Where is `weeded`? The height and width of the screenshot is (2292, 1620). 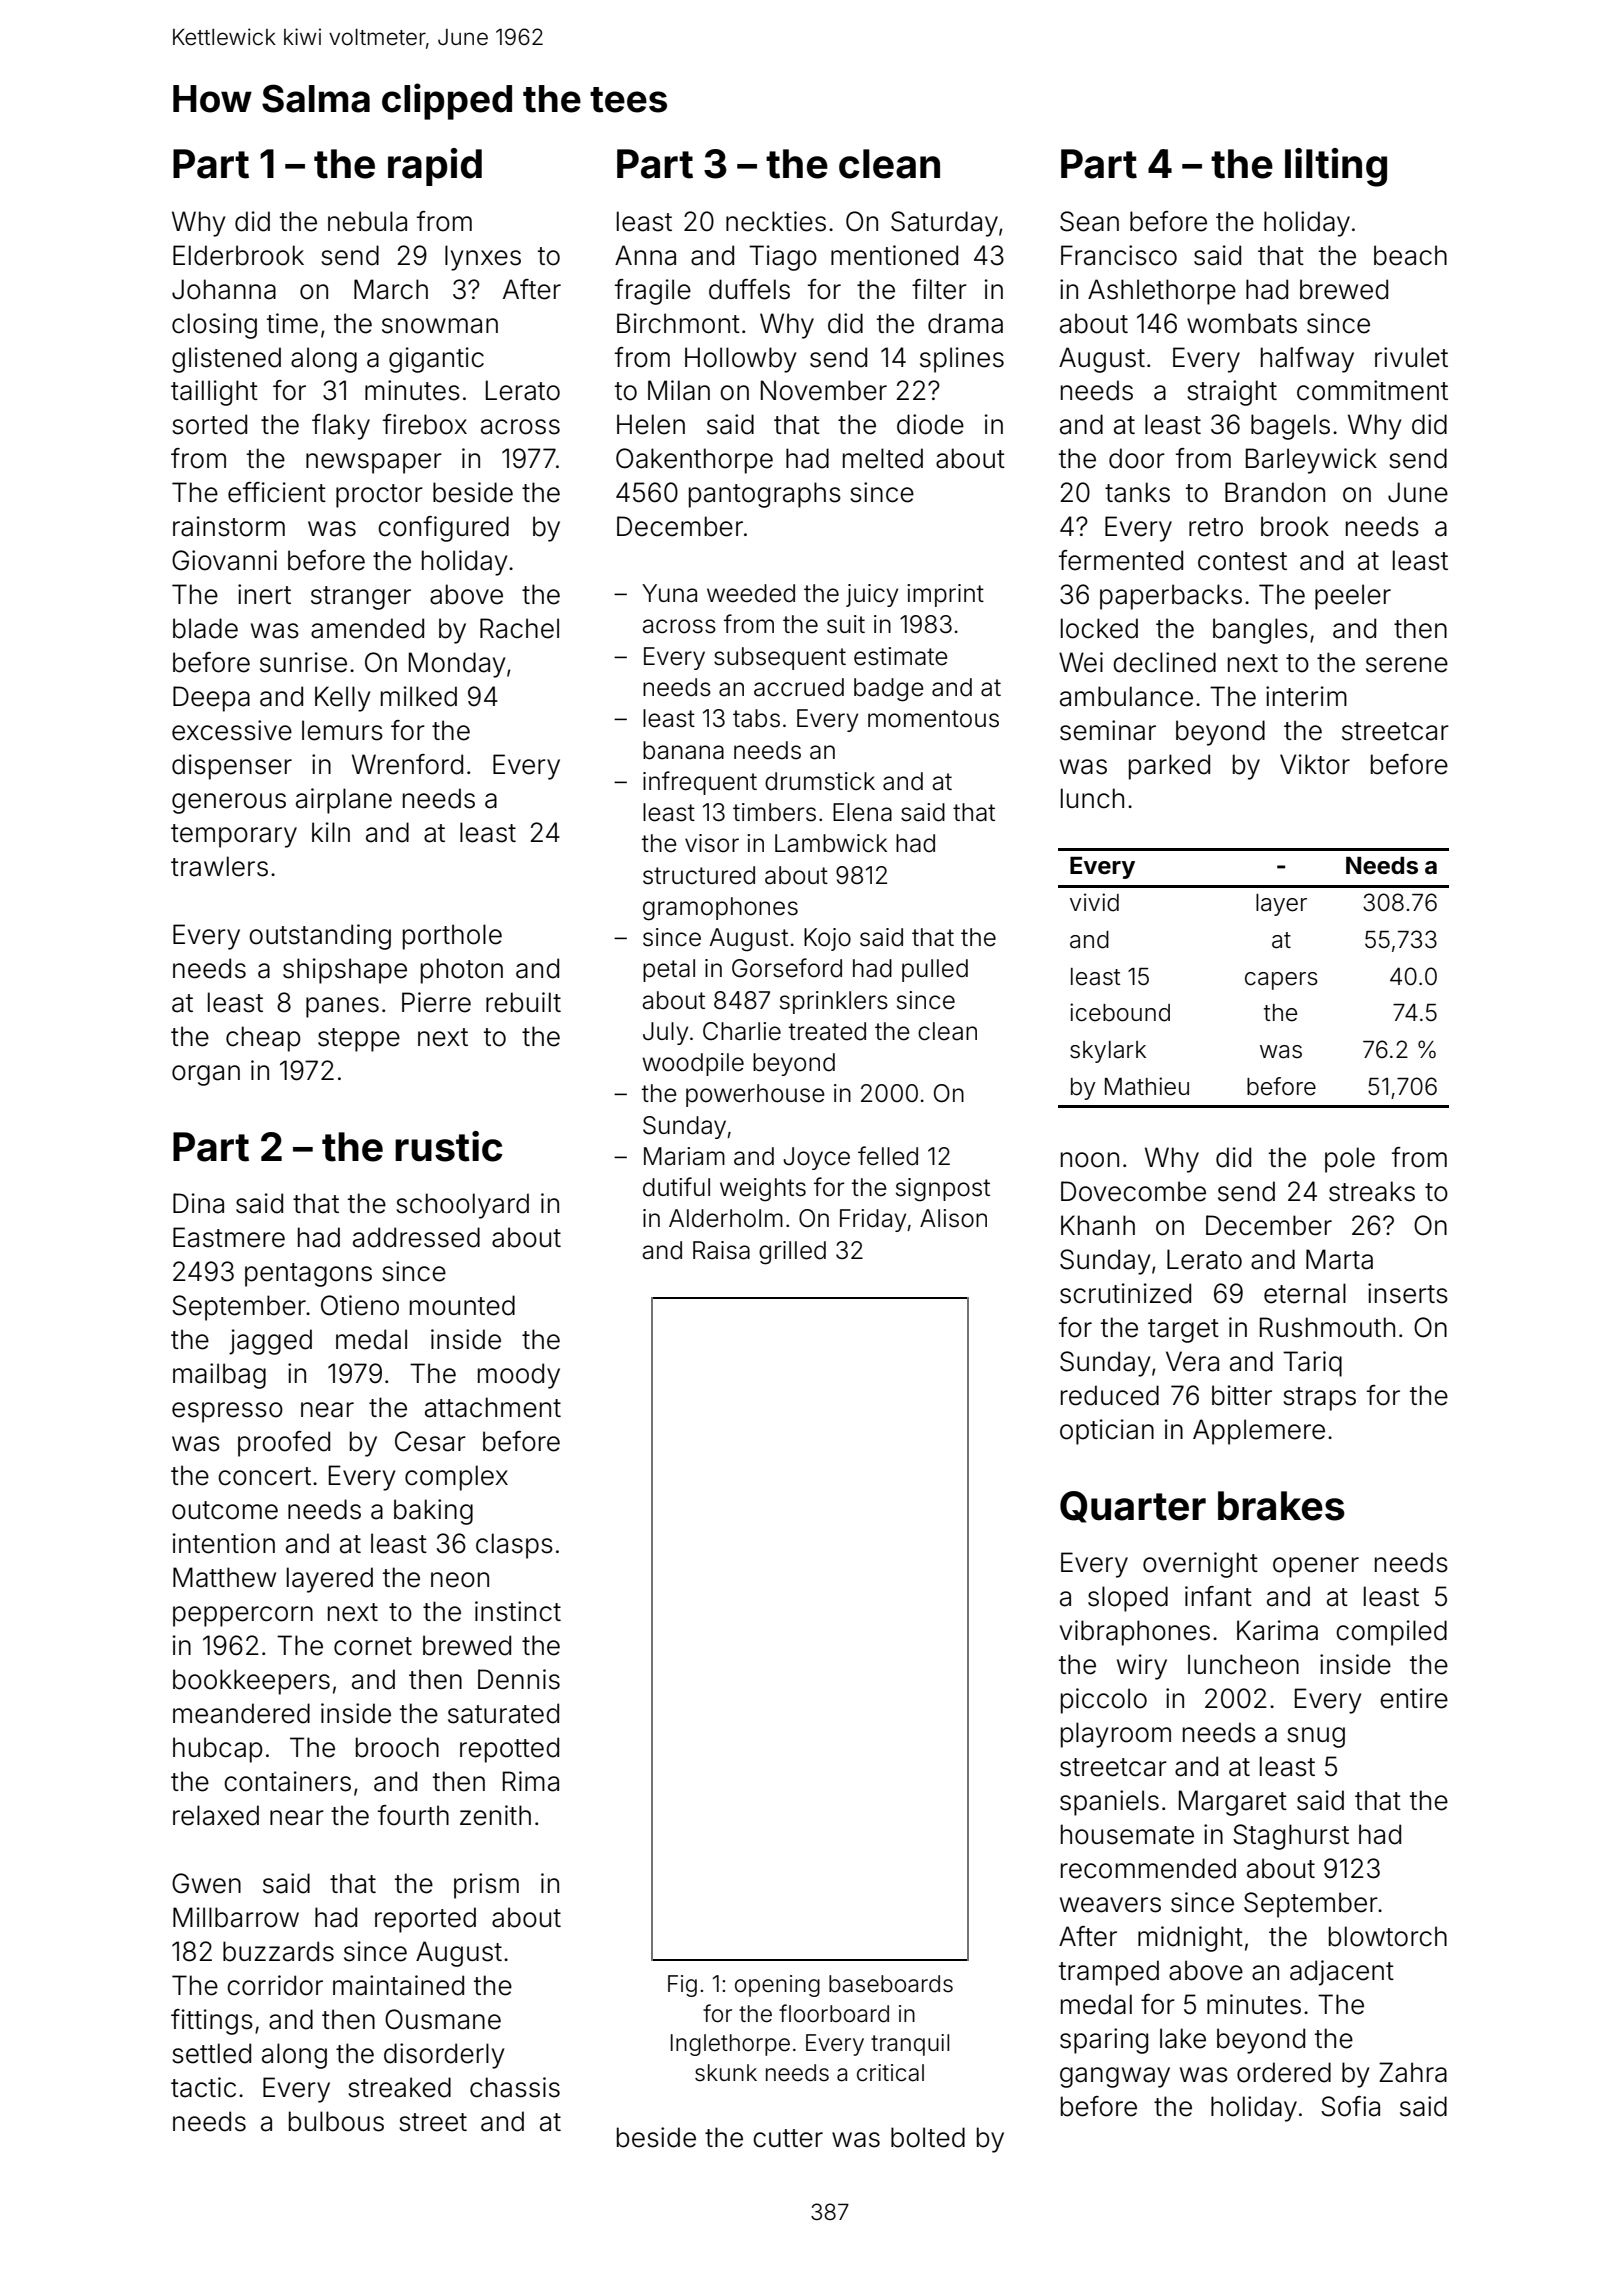
weeded is located at coordinates (751, 593).
